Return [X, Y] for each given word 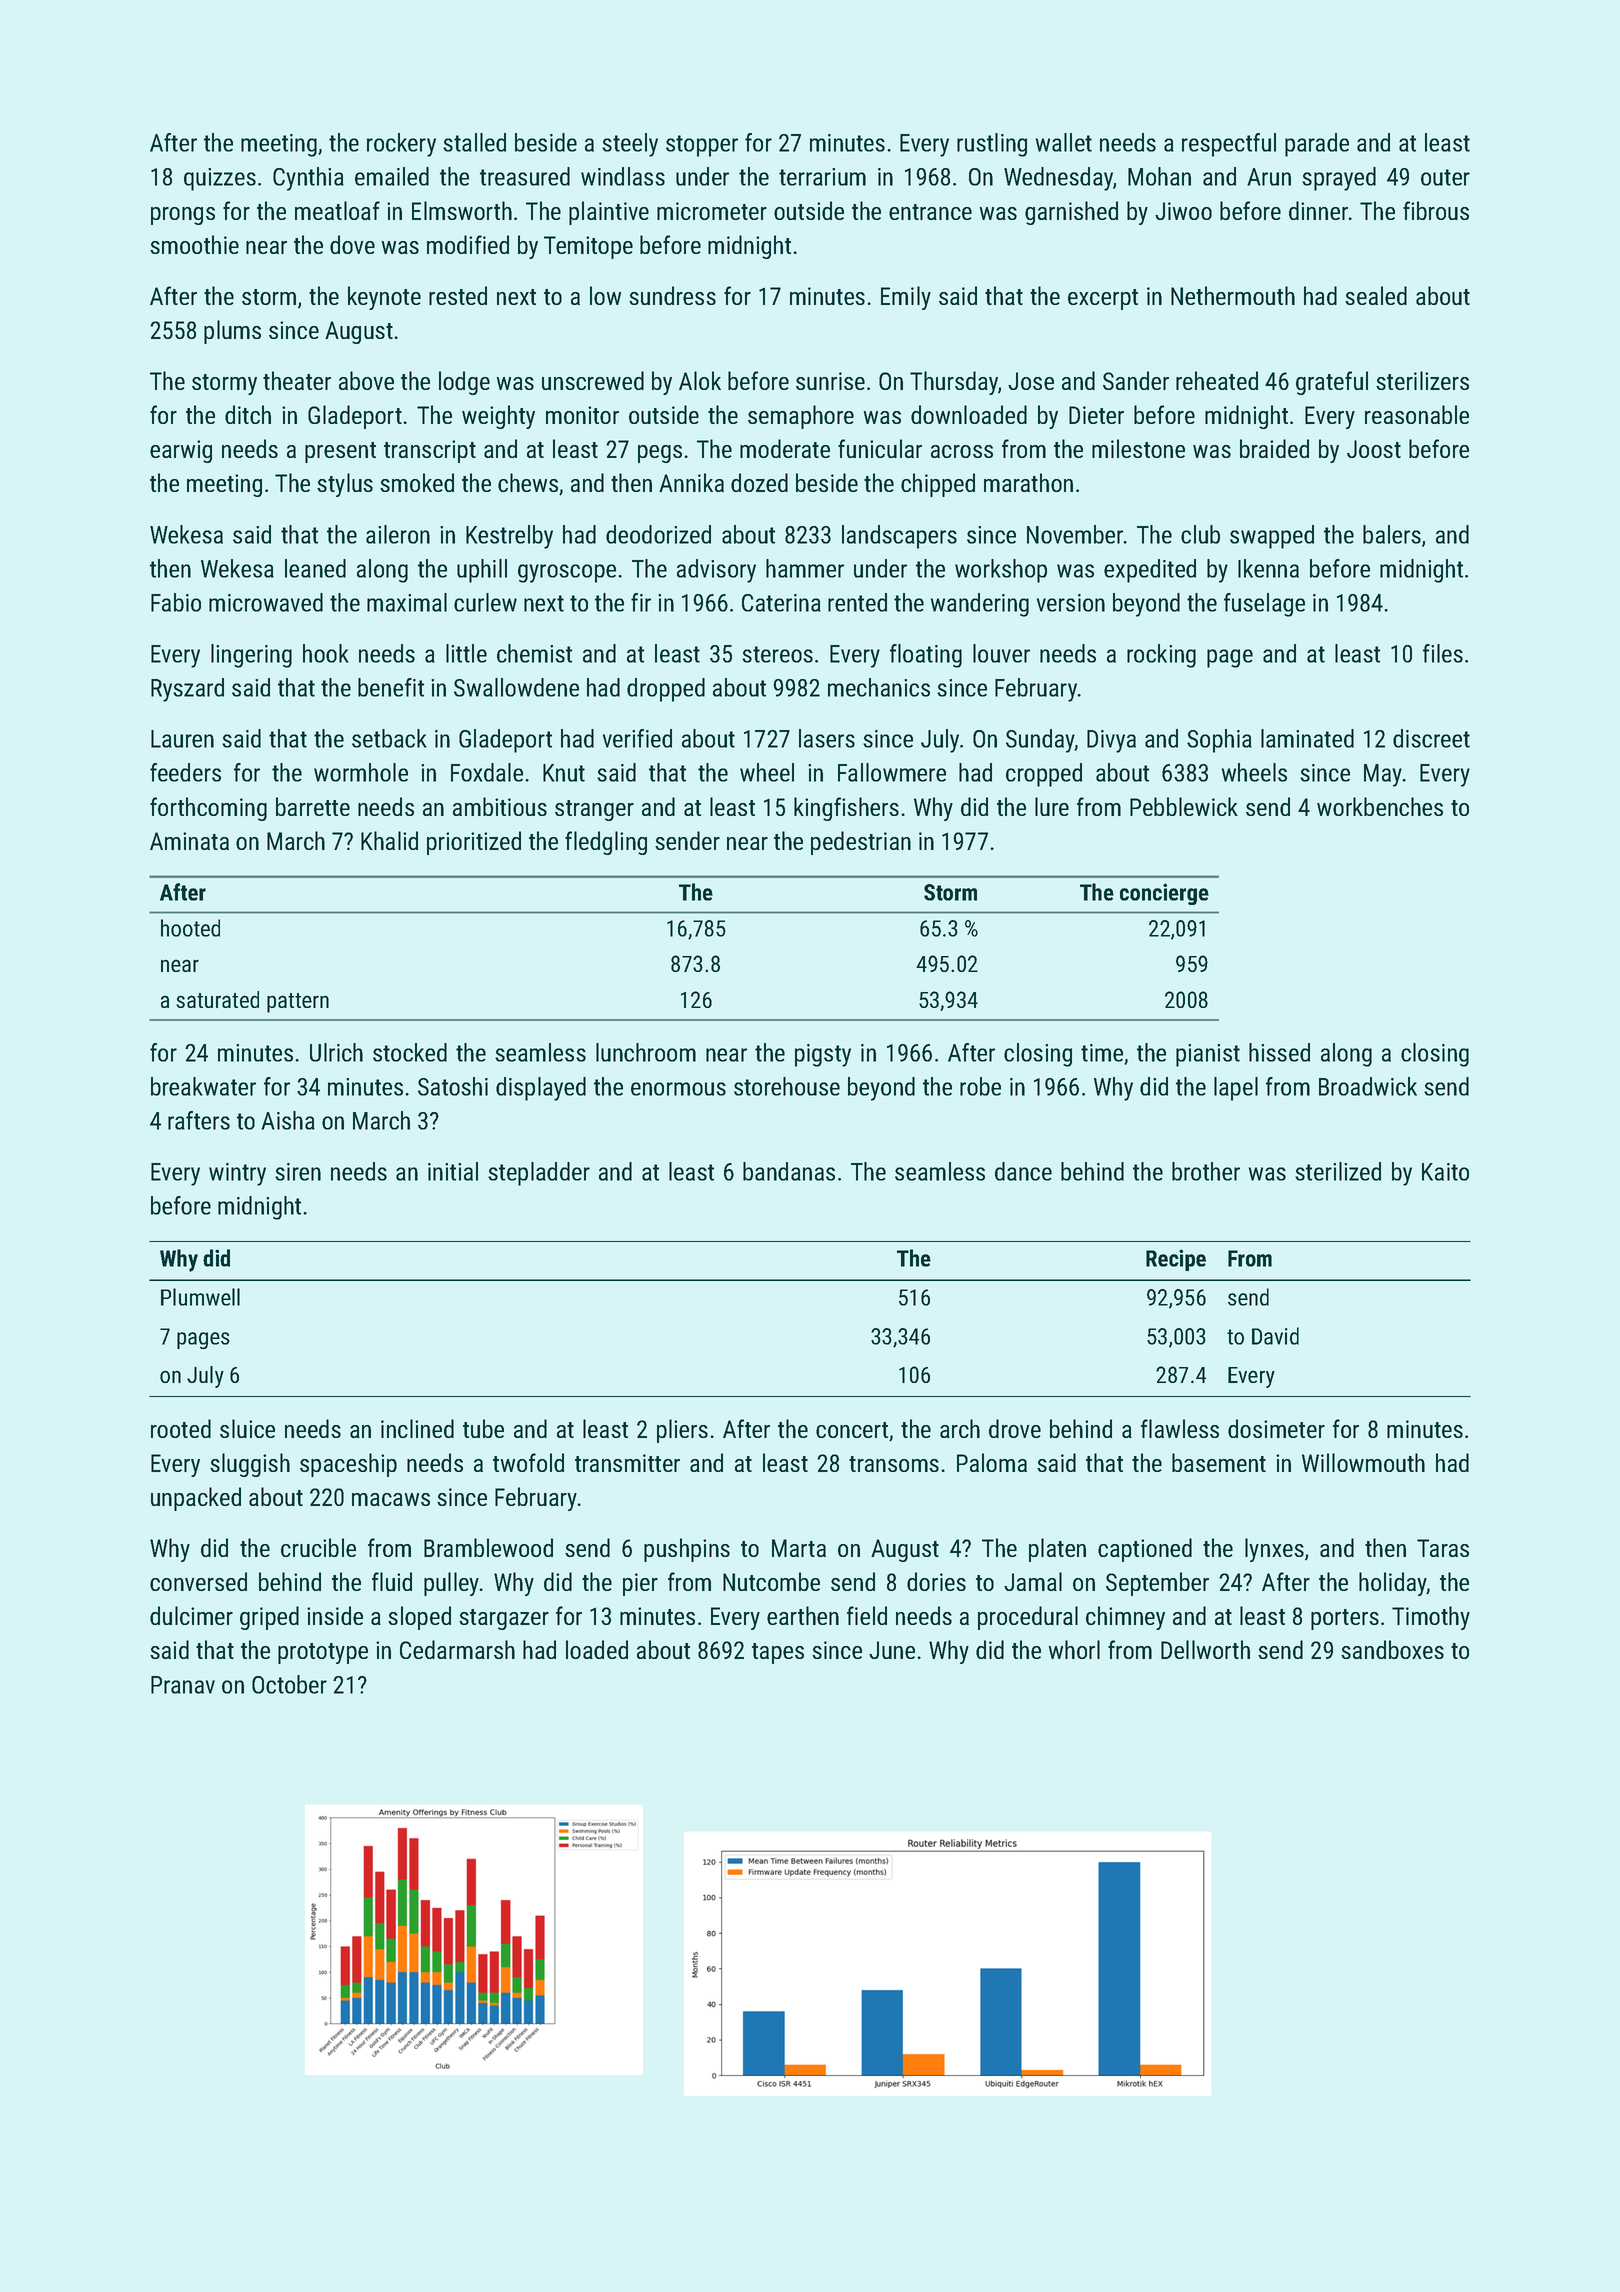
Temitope [588, 247]
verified [637, 738]
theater [297, 380]
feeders [185, 772]
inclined [417, 1428]
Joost [1374, 449]
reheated [1217, 380]
